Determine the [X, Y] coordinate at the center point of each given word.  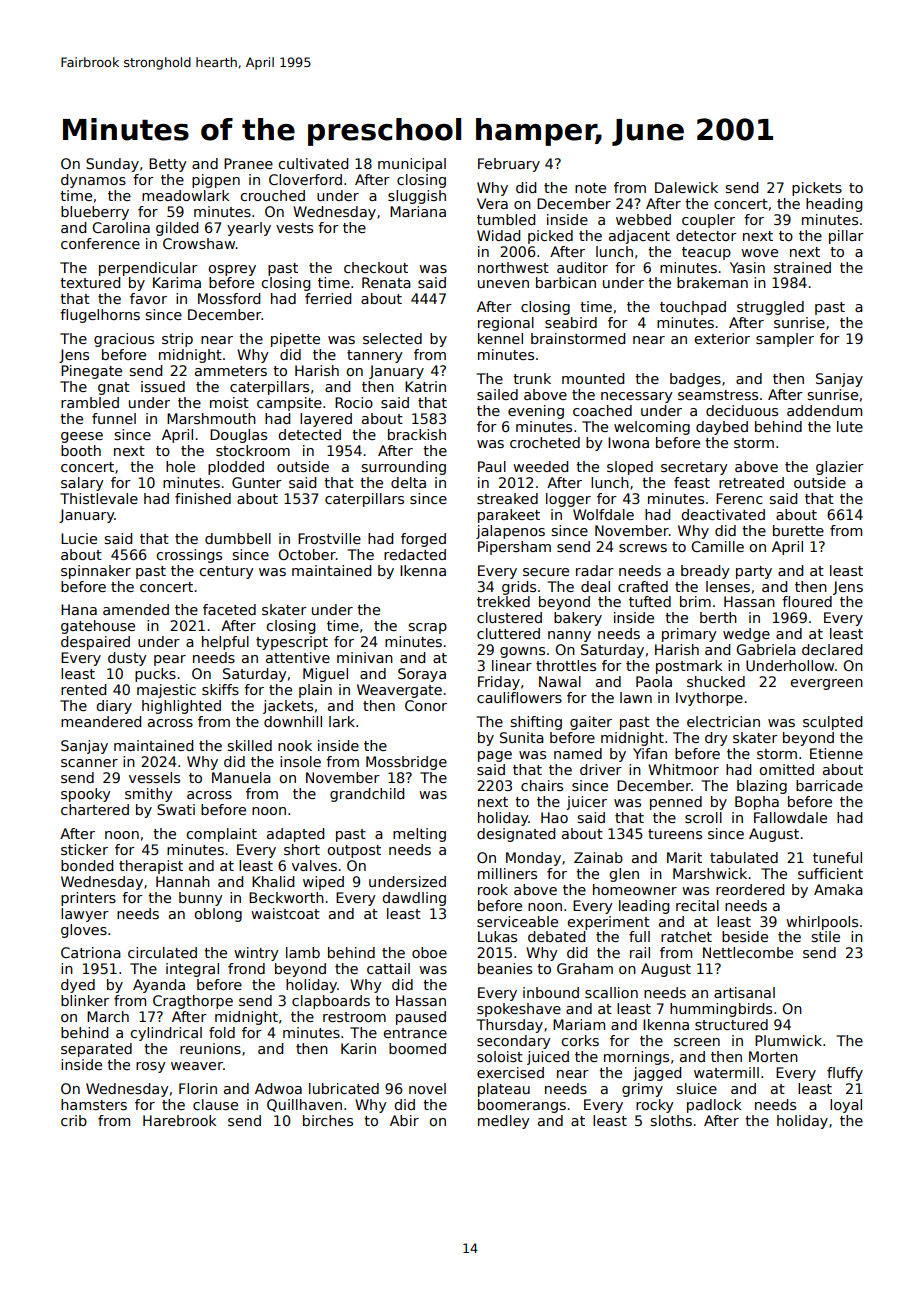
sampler [785, 340]
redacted [415, 554]
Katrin [425, 386]
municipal [412, 165]
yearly [249, 229]
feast [692, 482]
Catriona [91, 952]
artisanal [744, 992]
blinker [85, 1000]
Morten [773, 1056]
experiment [608, 923]
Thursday [510, 1026]
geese [82, 437]
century [226, 572]
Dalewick [686, 187]
